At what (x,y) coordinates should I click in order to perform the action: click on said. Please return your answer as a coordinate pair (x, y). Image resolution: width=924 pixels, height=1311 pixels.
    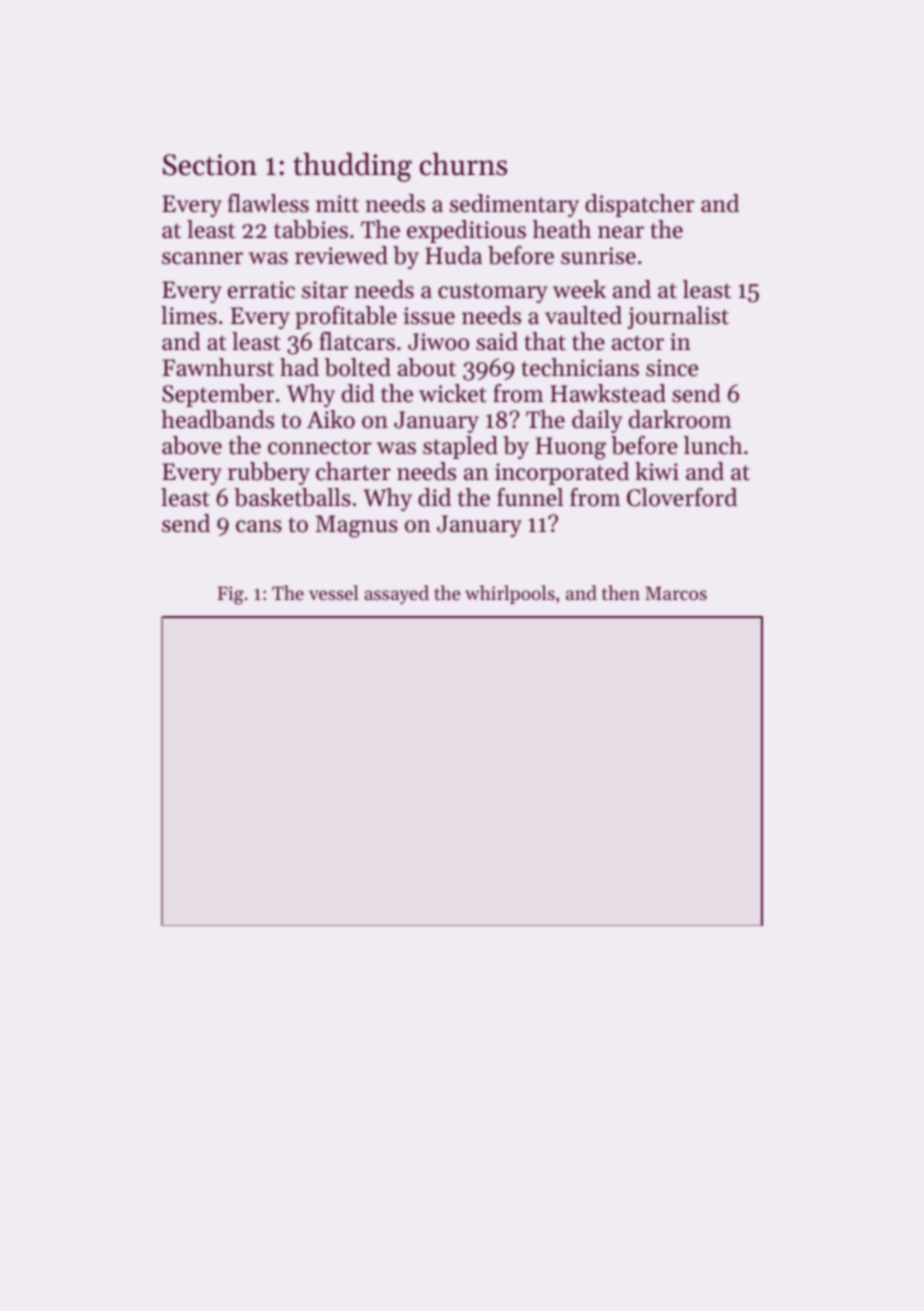
    Looking at the image, I should click on (497, 341).
